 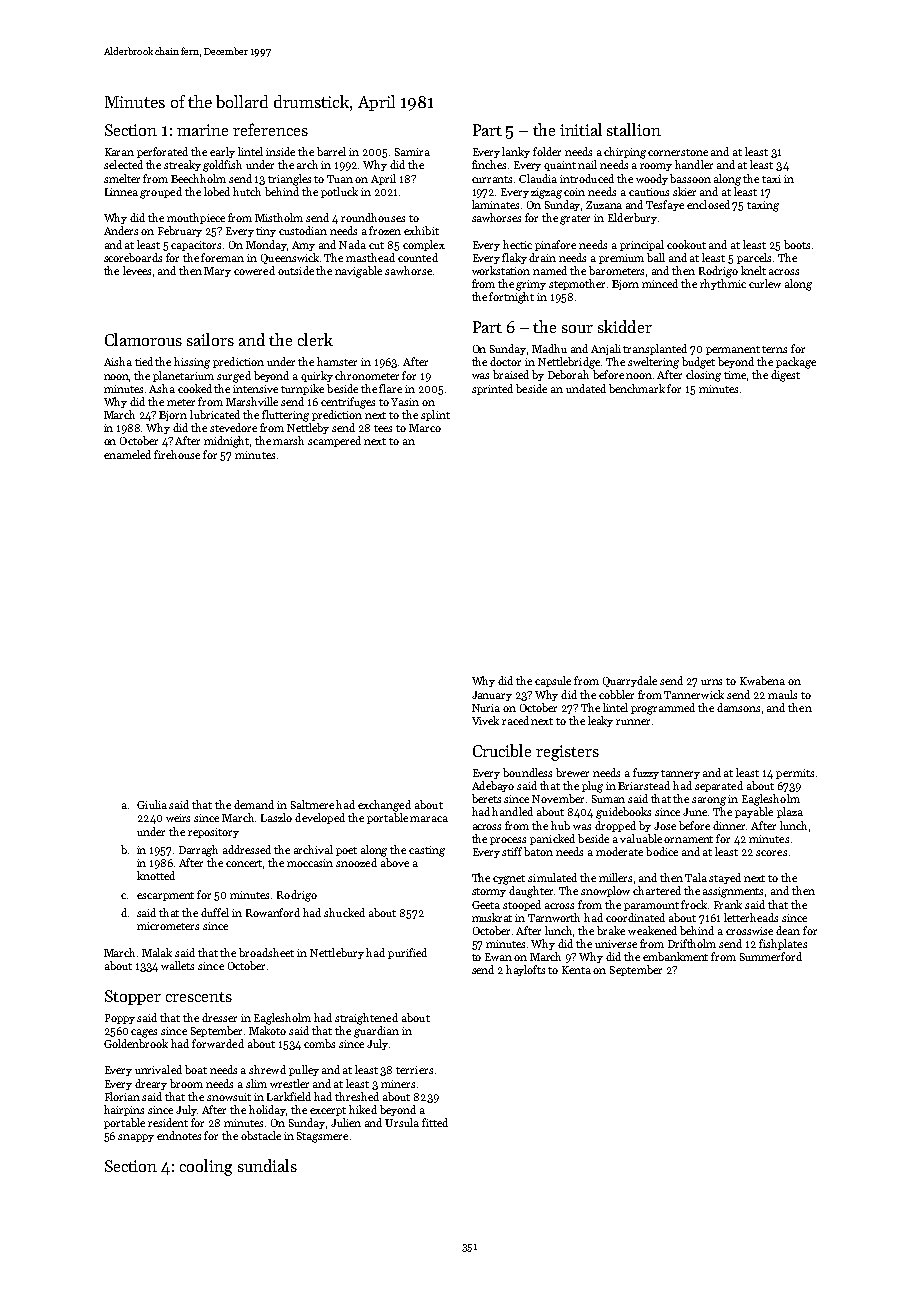 What do you see at coordinates (788, 930) in the screenshot?
I see `dean` at bounding box center [788, 930].
